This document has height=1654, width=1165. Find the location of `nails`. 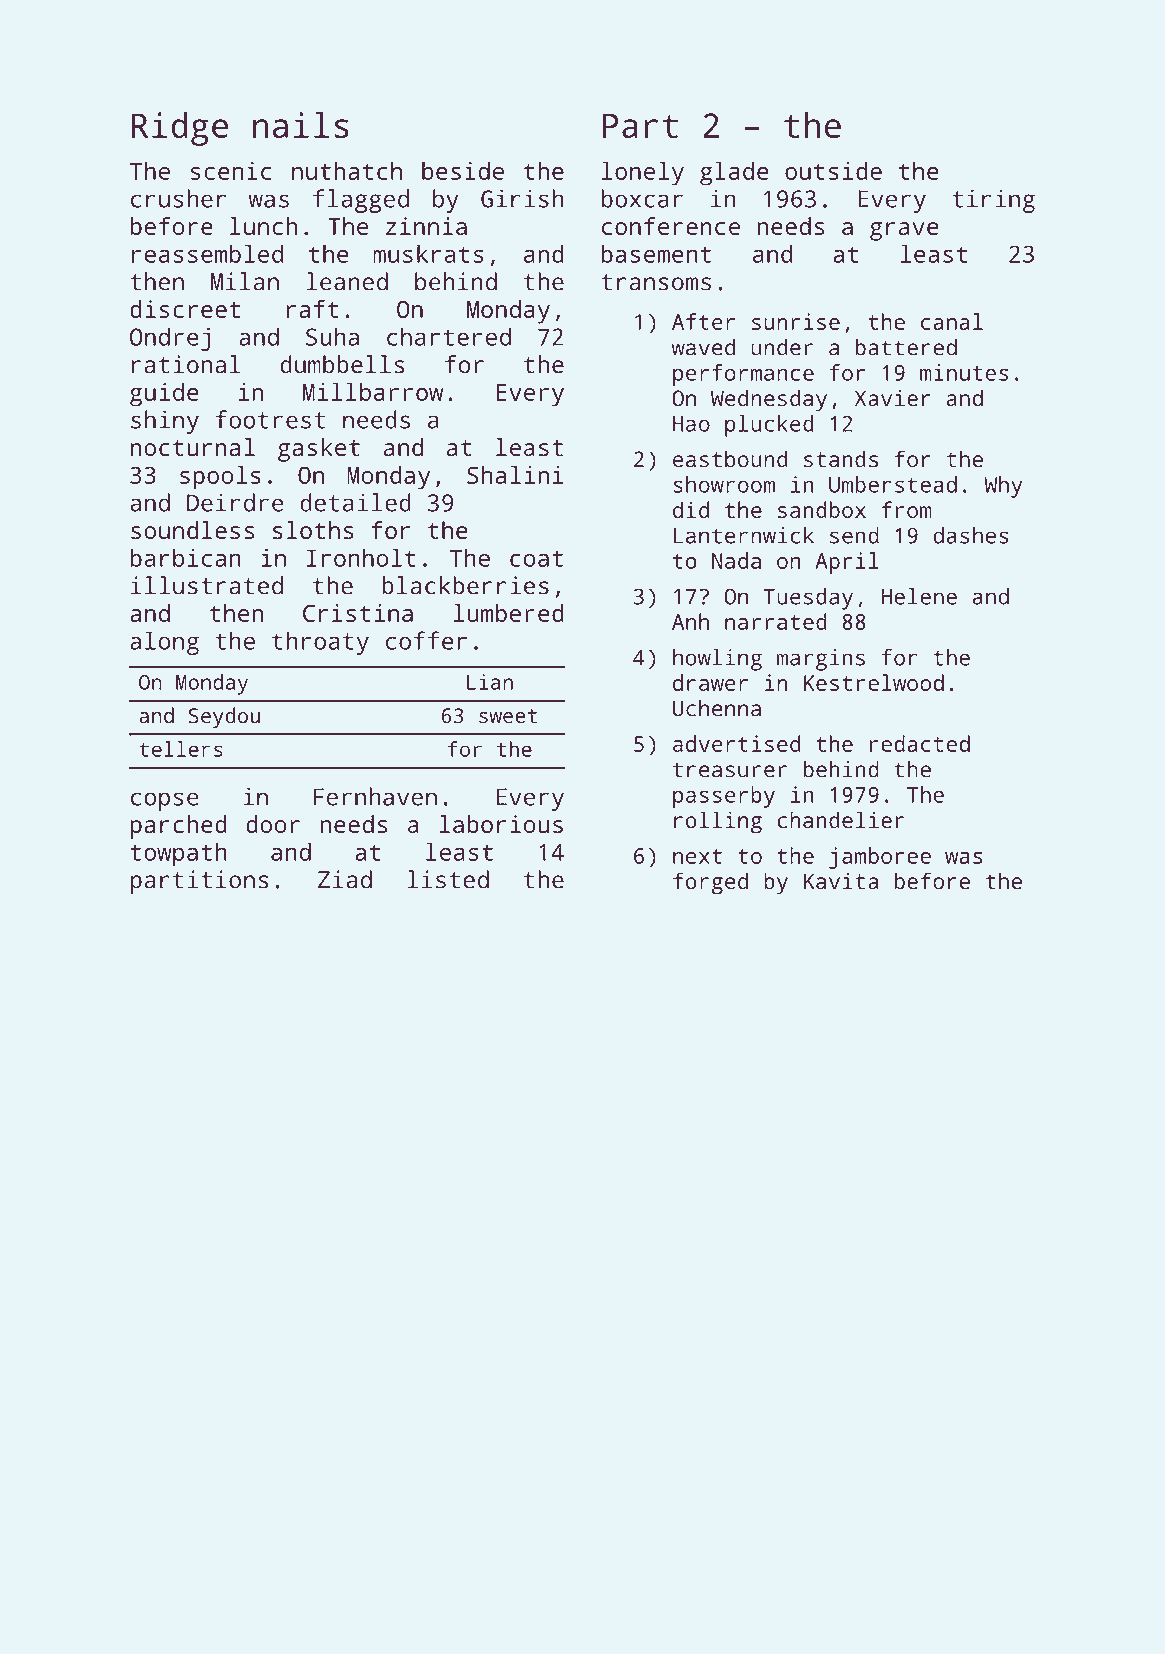

nails is located at coordinates (301, 125).
